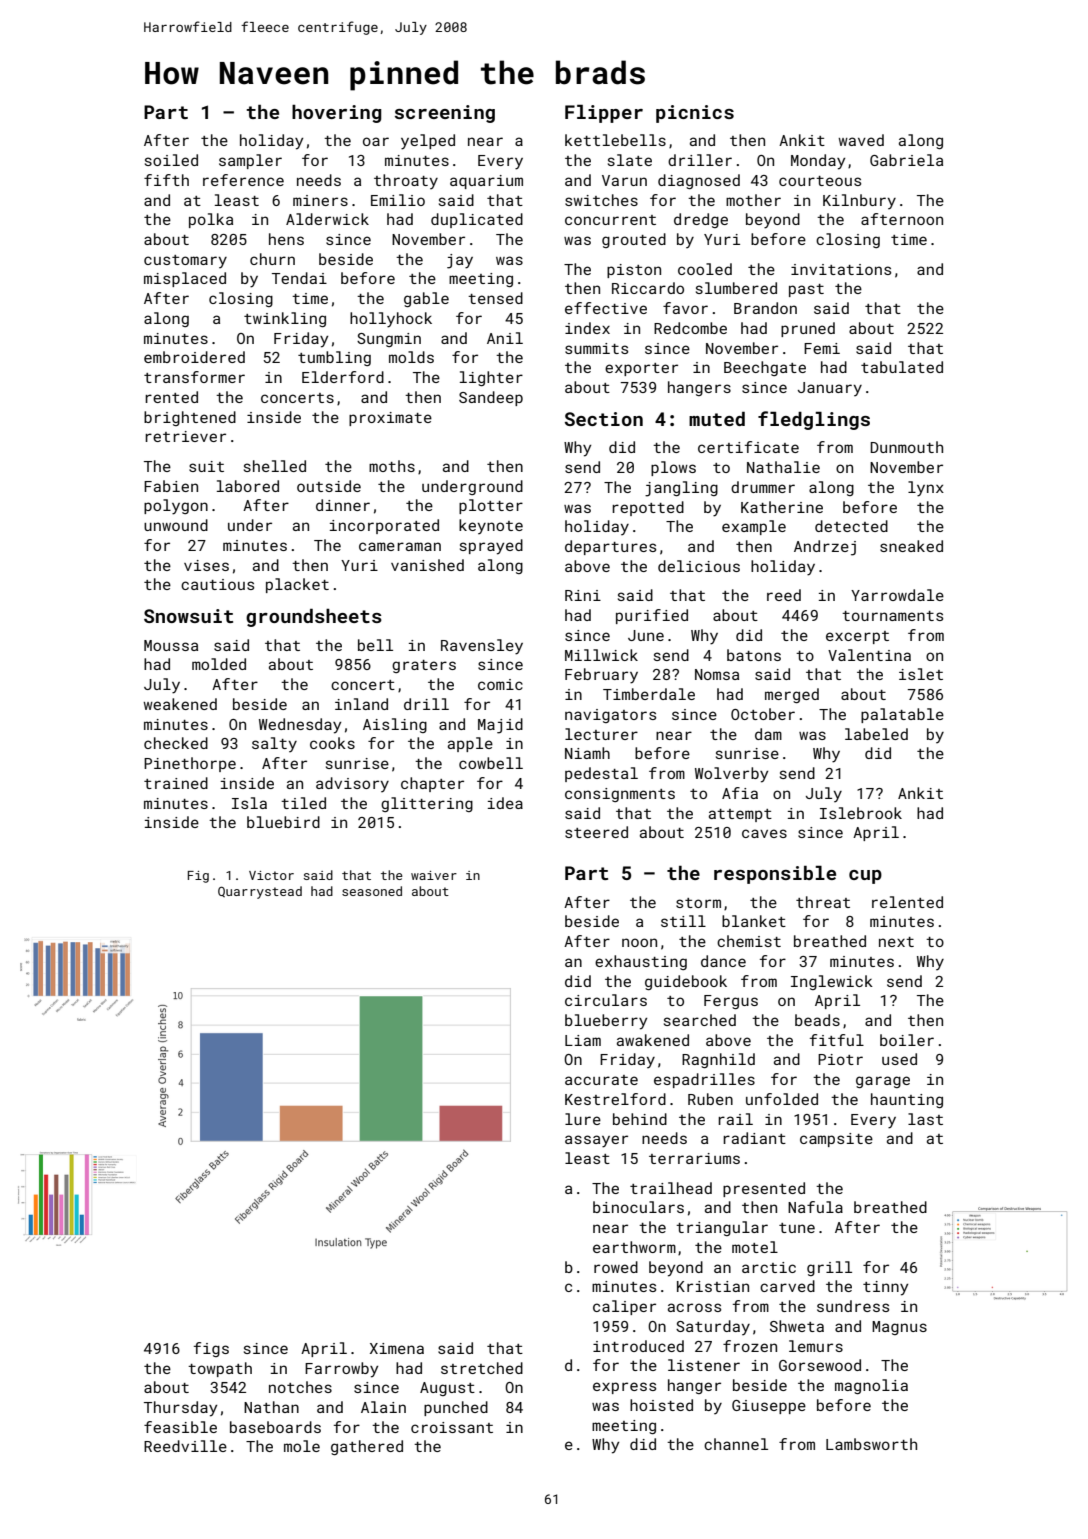  What do you see at coordinates (176, 783) in the screenshot?
I see `trained` at bounding box center [176, 783].
